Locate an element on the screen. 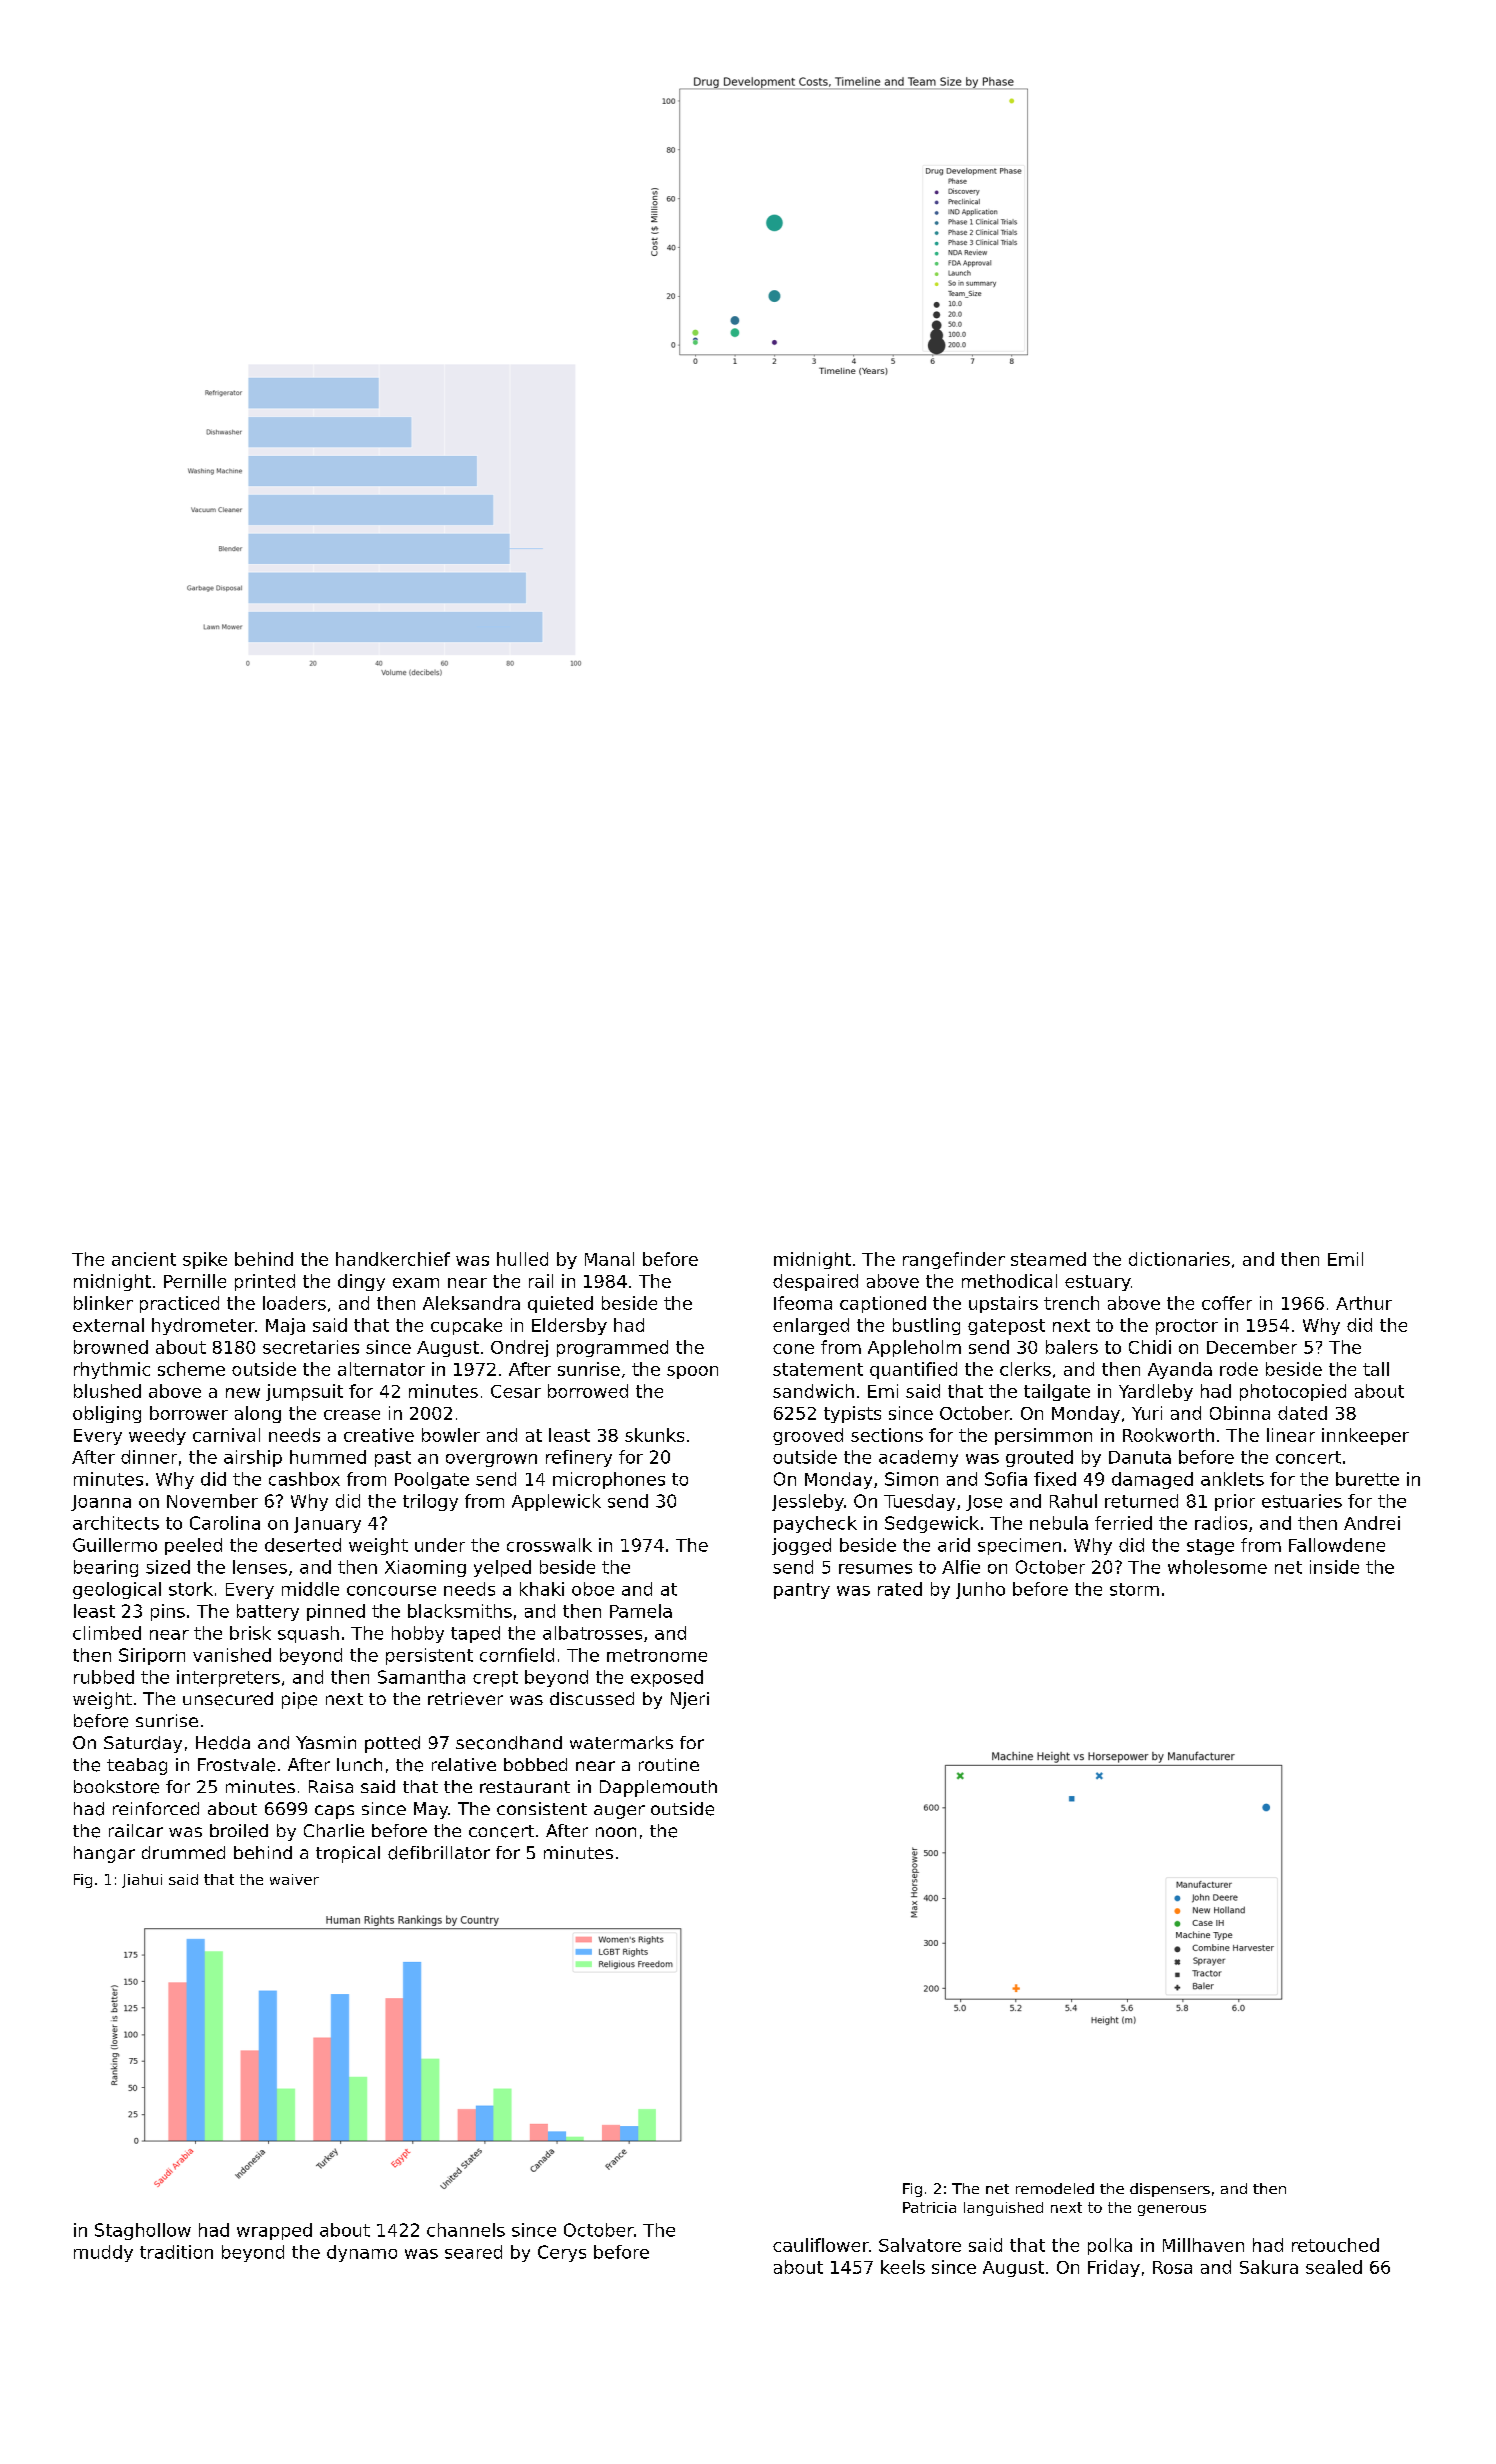 The image size is (1496, 2464). Dapplemouth is located at coordinates (658, 1788).
